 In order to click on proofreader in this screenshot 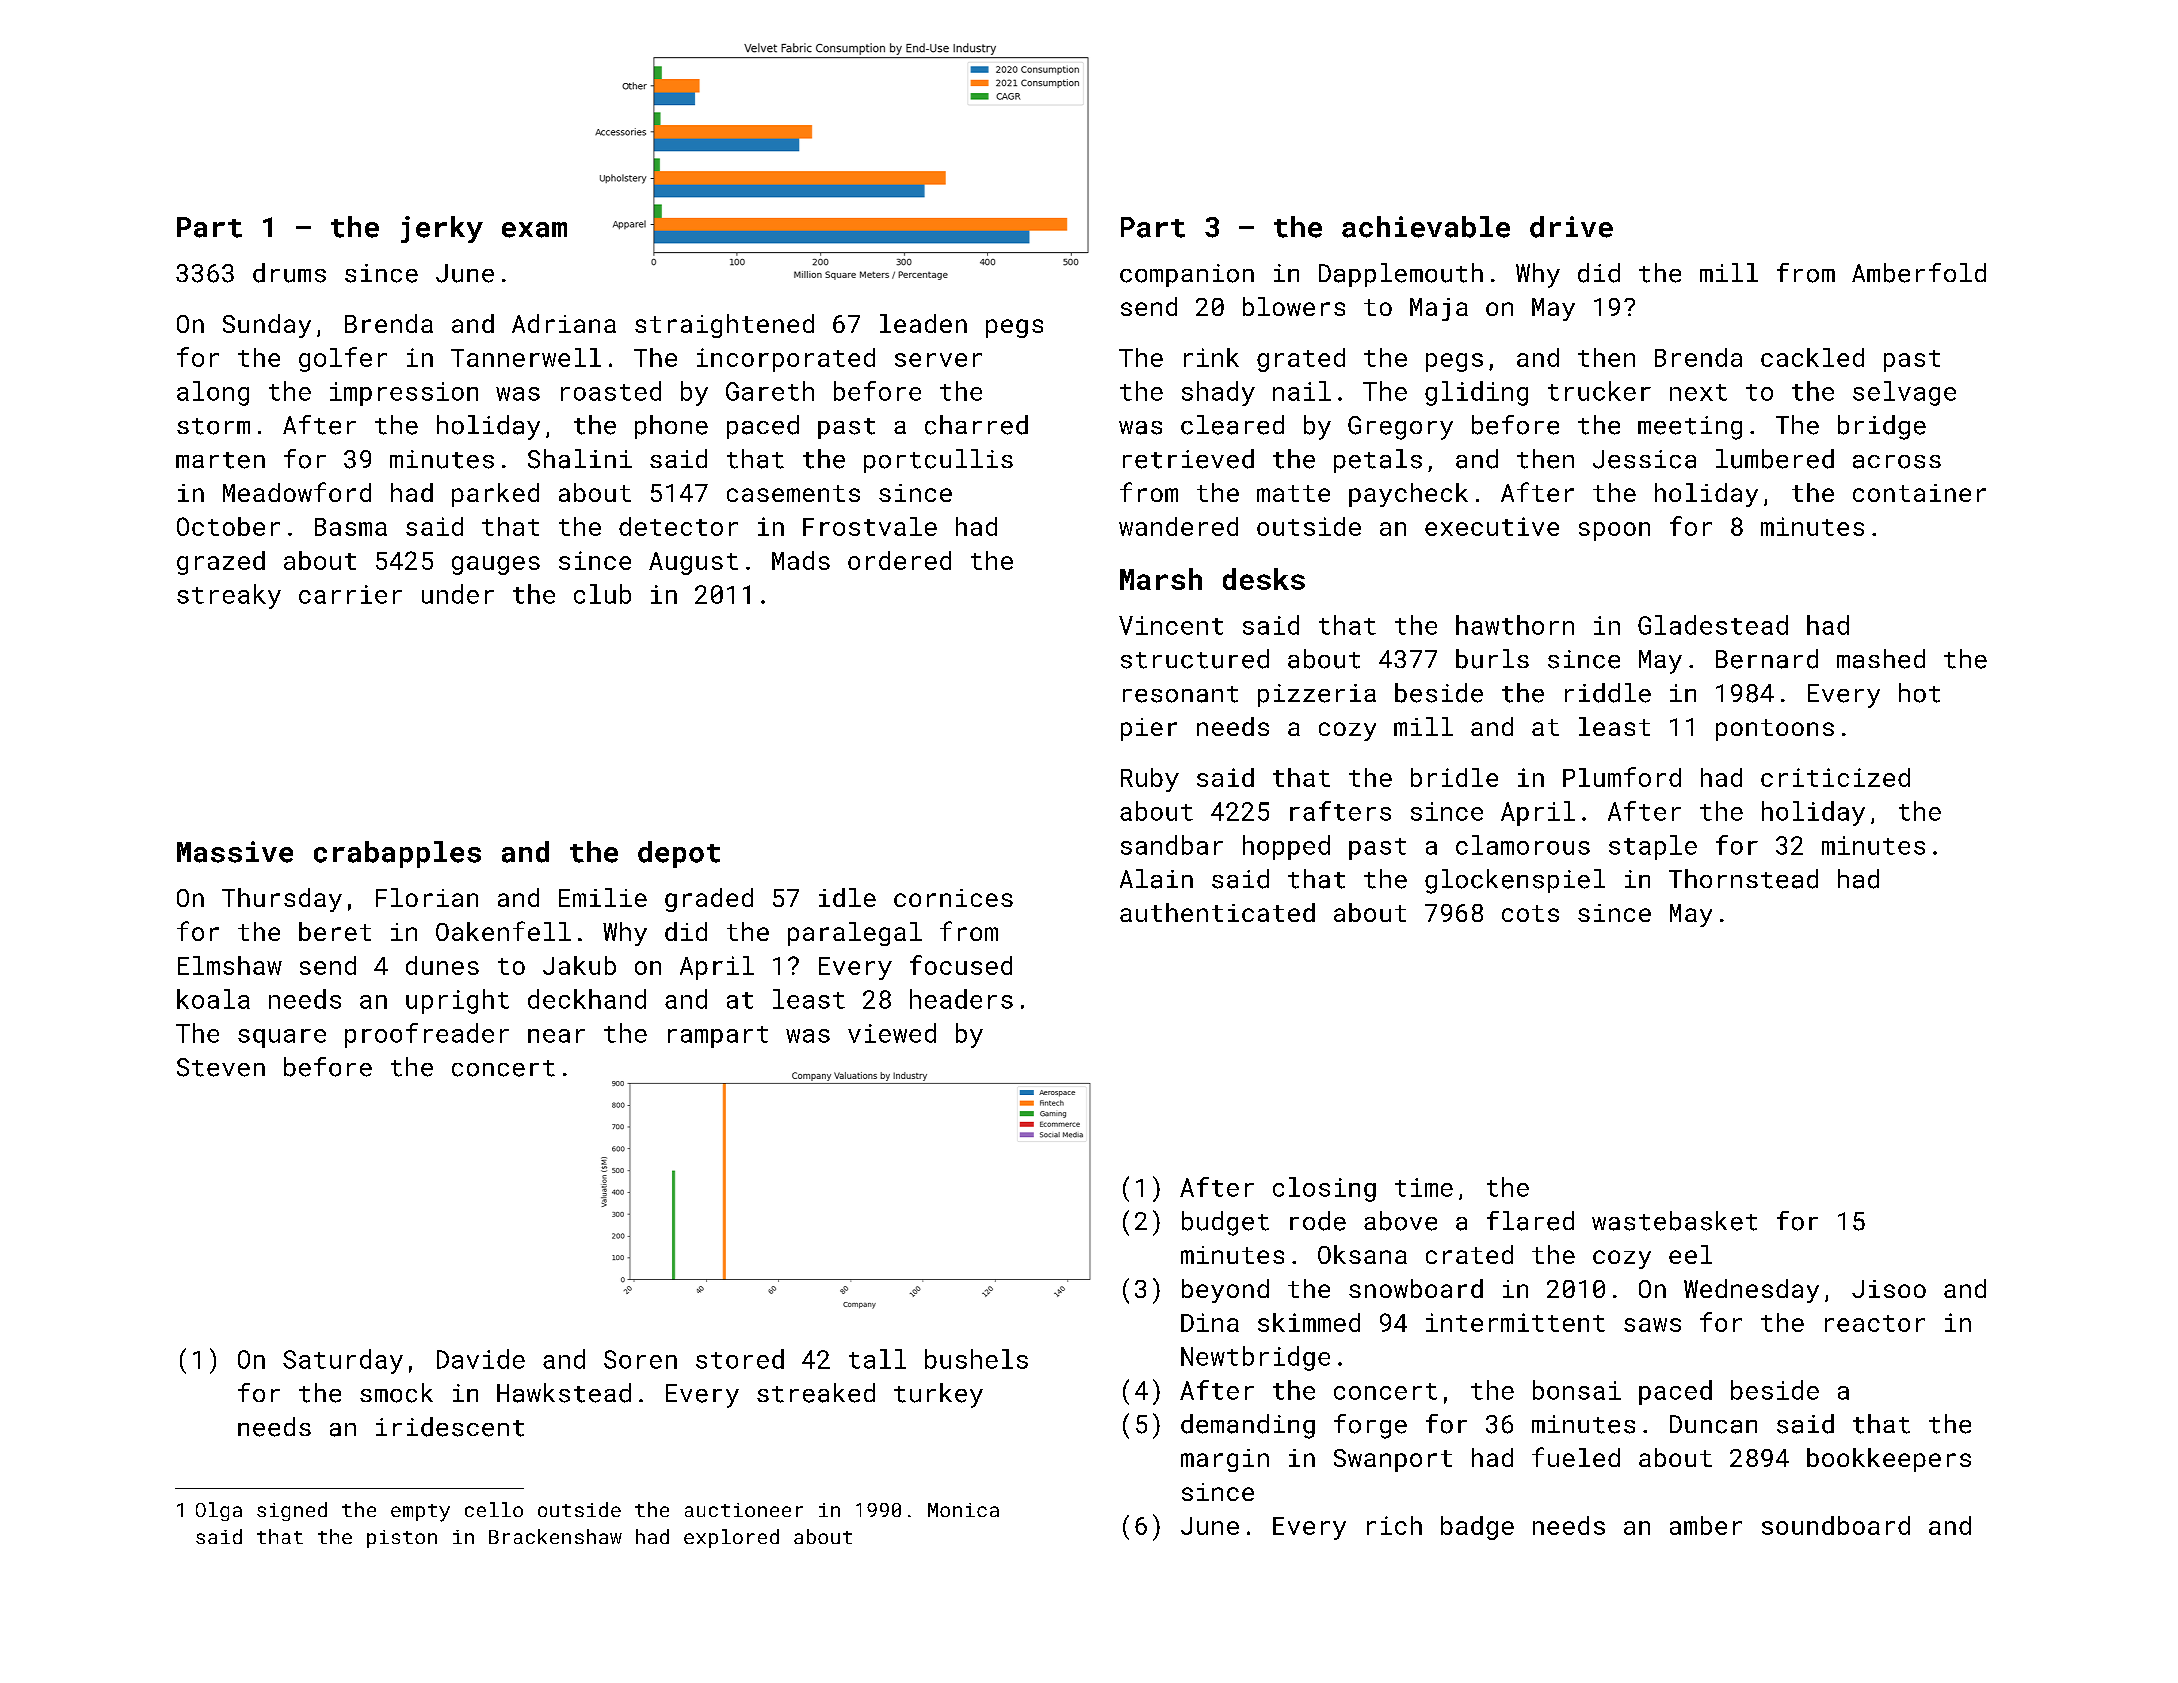, I will do `click(427, 1035)`.
